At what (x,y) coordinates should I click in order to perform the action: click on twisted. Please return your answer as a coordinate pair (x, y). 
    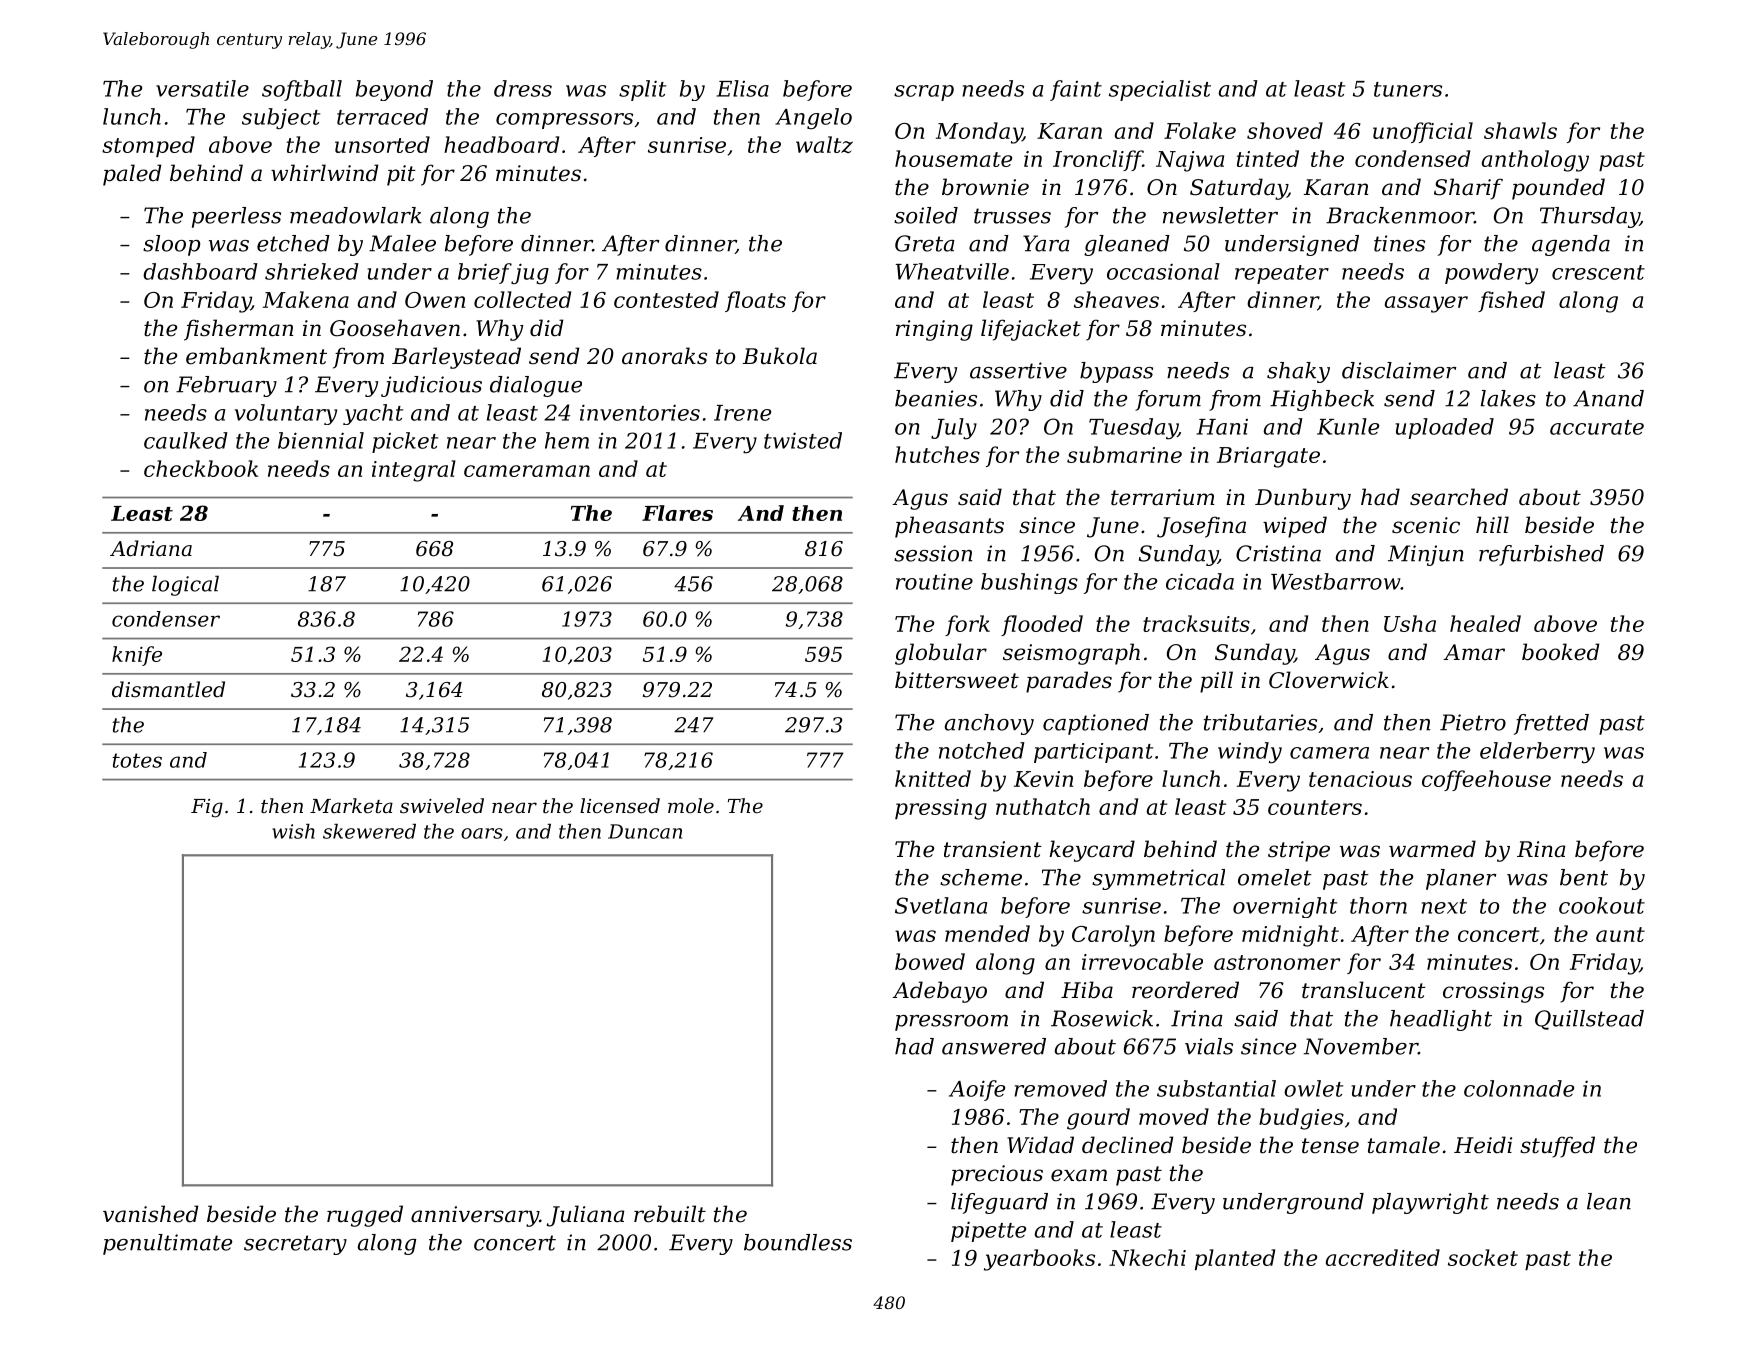
    Looking at the image, I should click on (803, 440).
